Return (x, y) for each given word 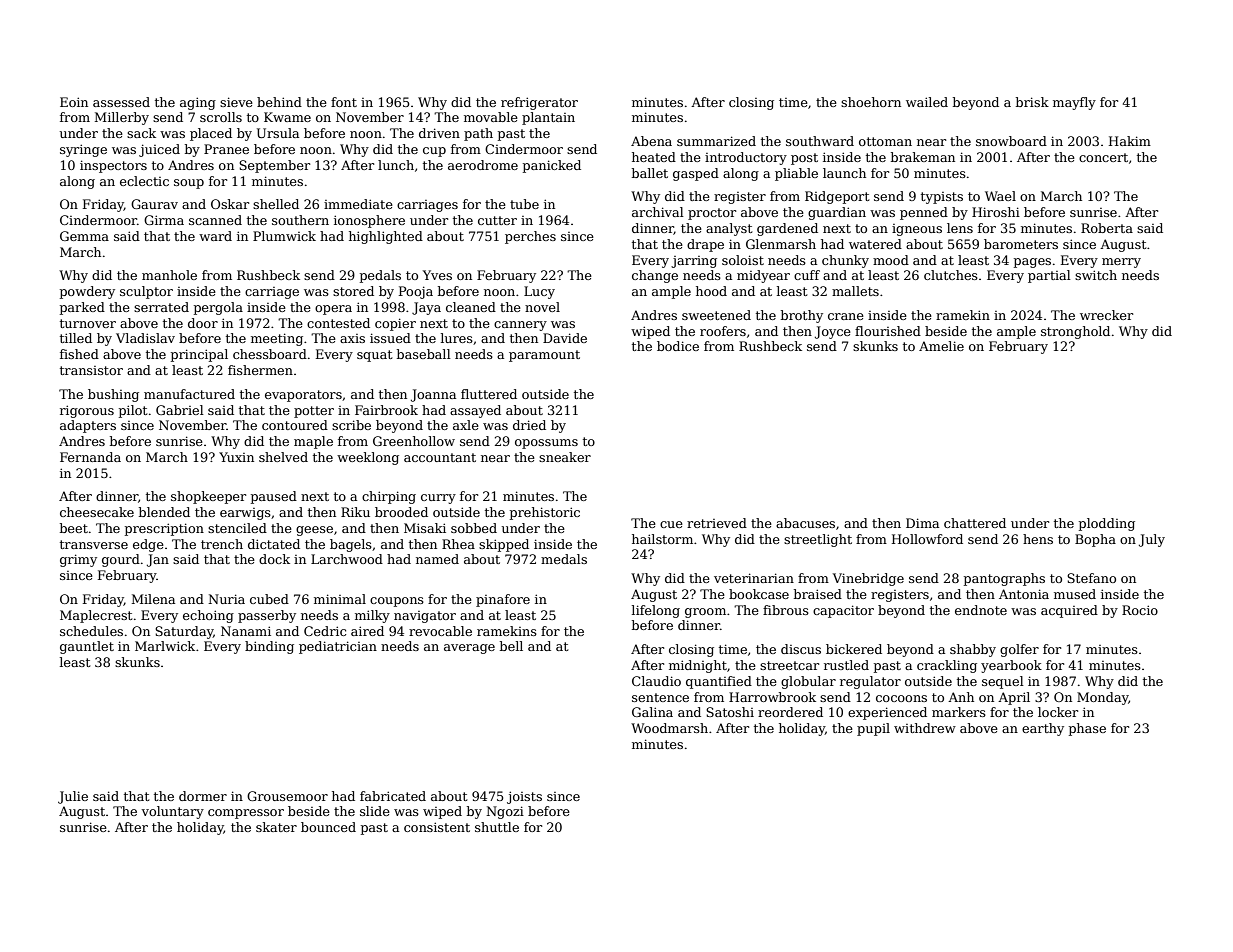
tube (524, 204)
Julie (73, 797)
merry (1121, 263)
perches (530, 237)
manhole (169, 275)
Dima (922, 523)
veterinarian (754, 578)
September (274, 166)
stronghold (1075, 332)
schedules (91, 631)
